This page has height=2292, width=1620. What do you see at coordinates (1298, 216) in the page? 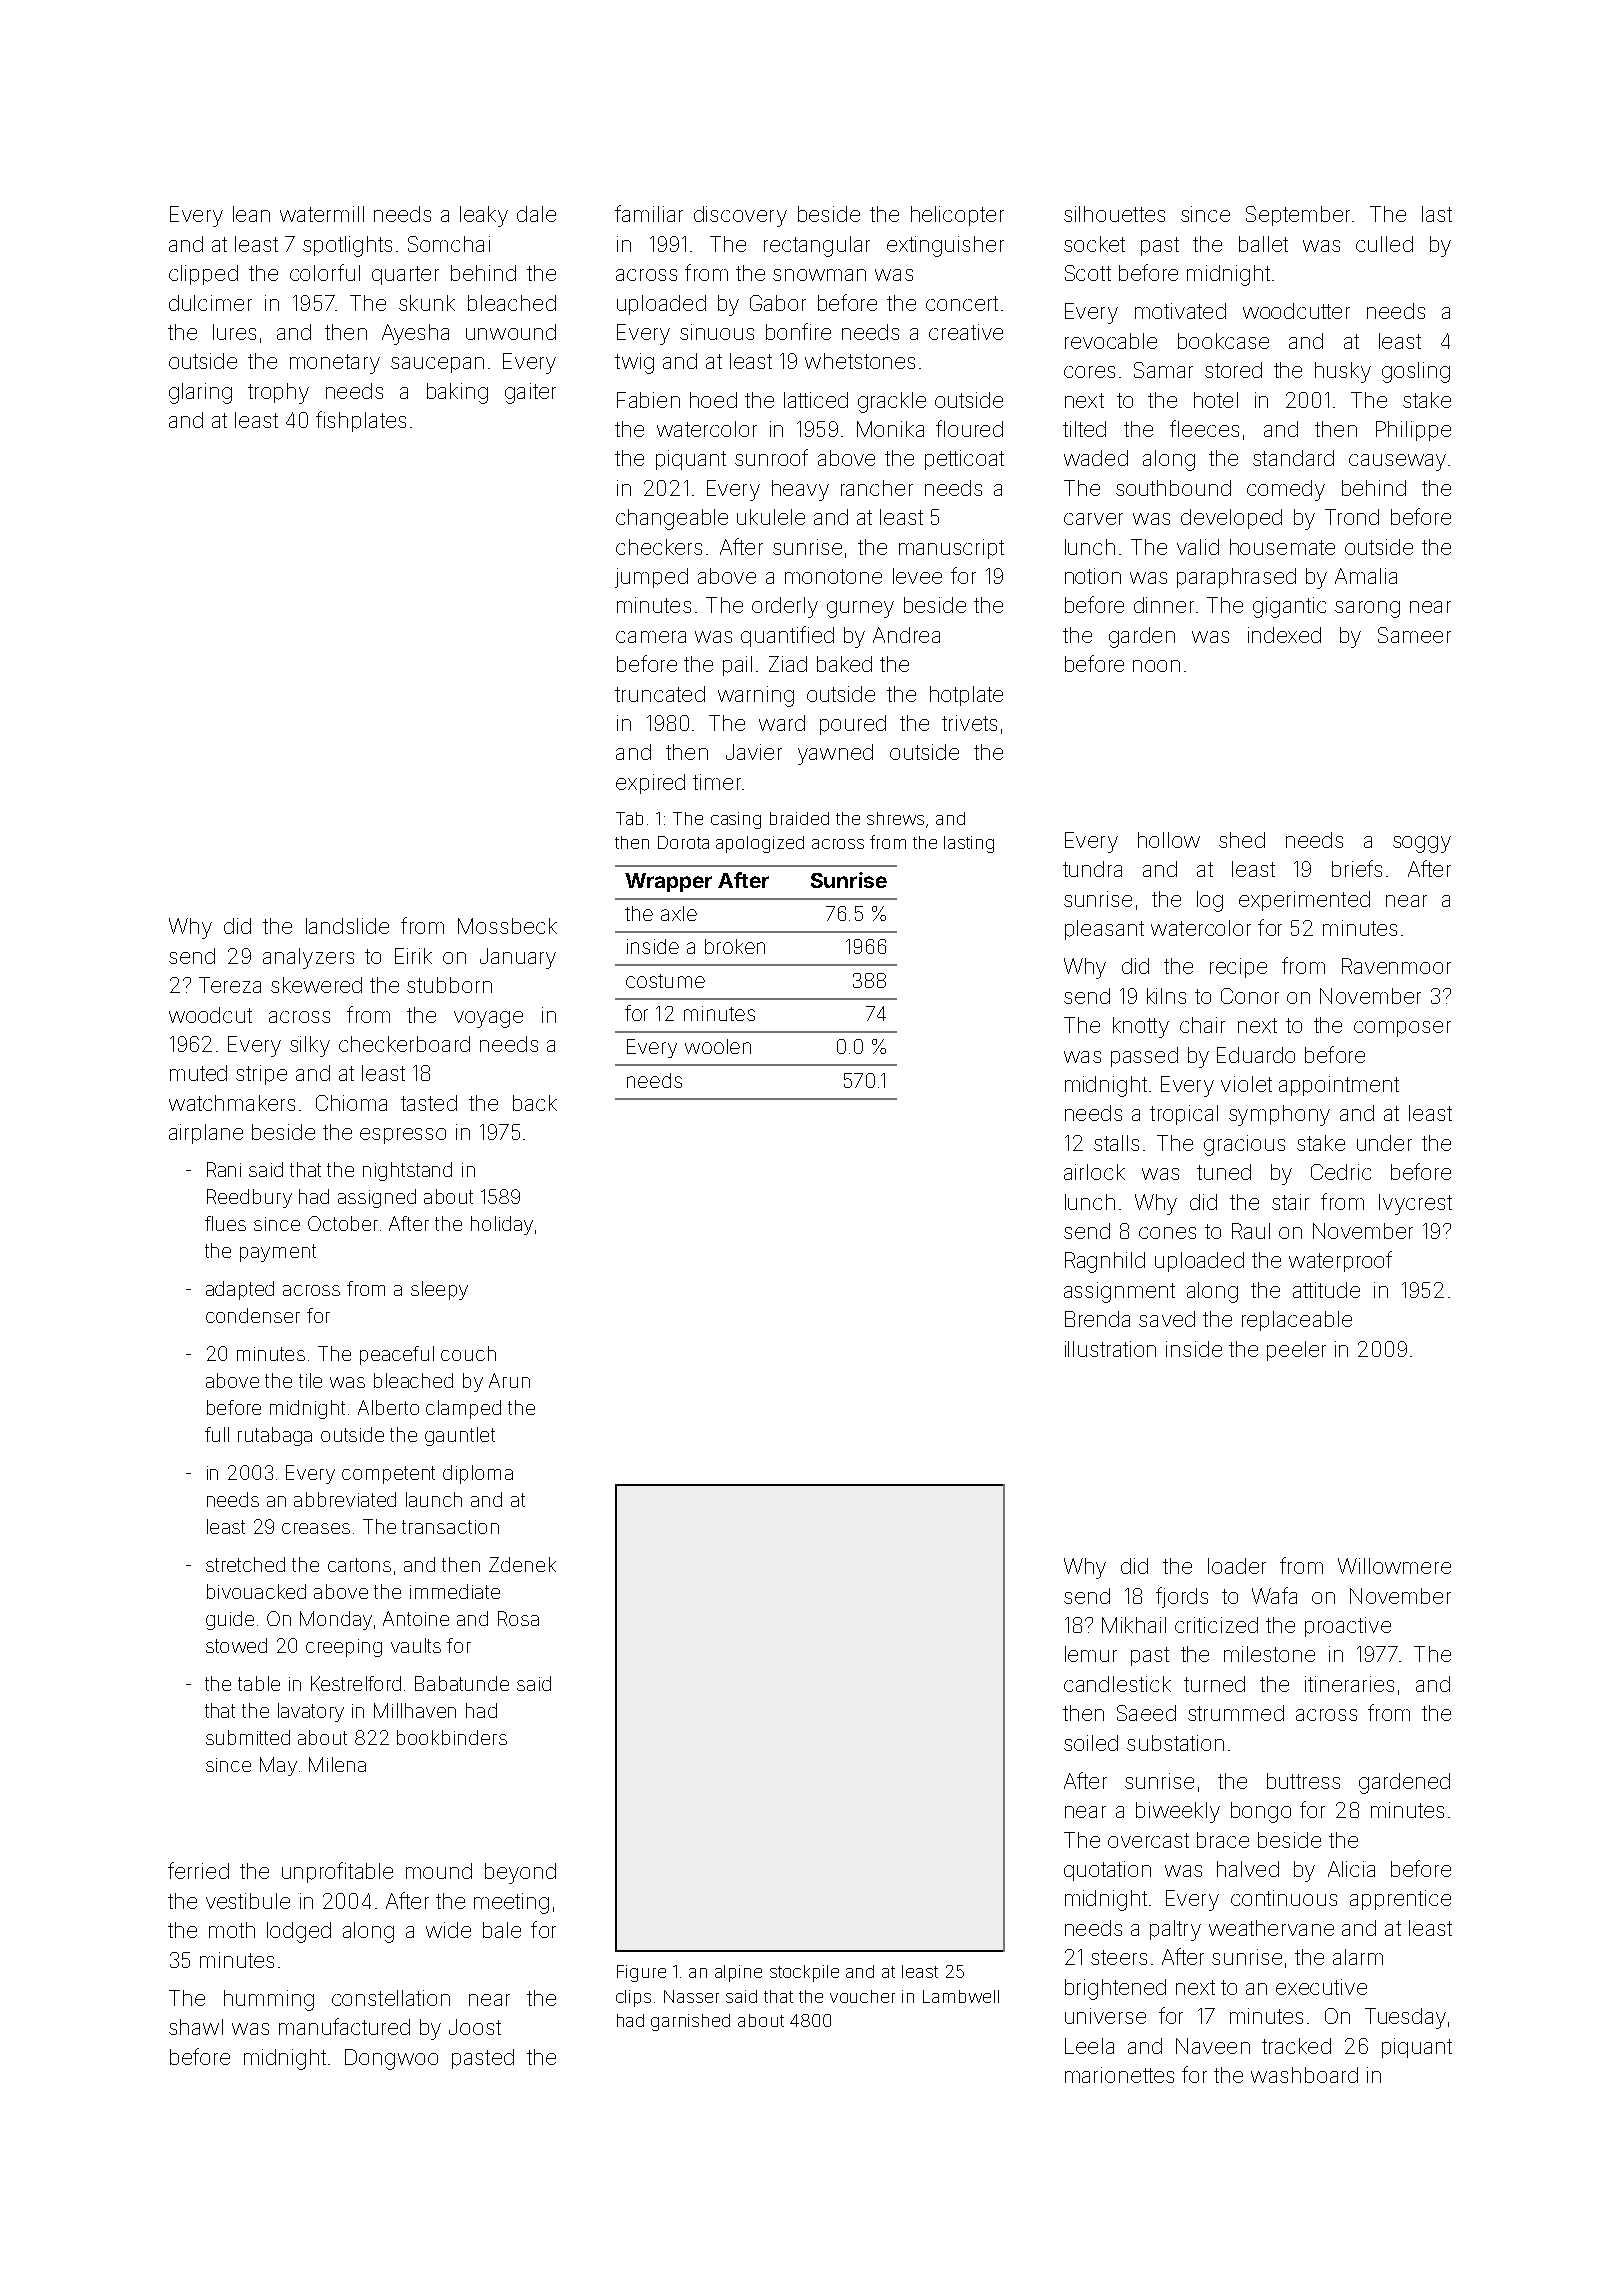
I see `September` at bounding box center [1298, 216].
